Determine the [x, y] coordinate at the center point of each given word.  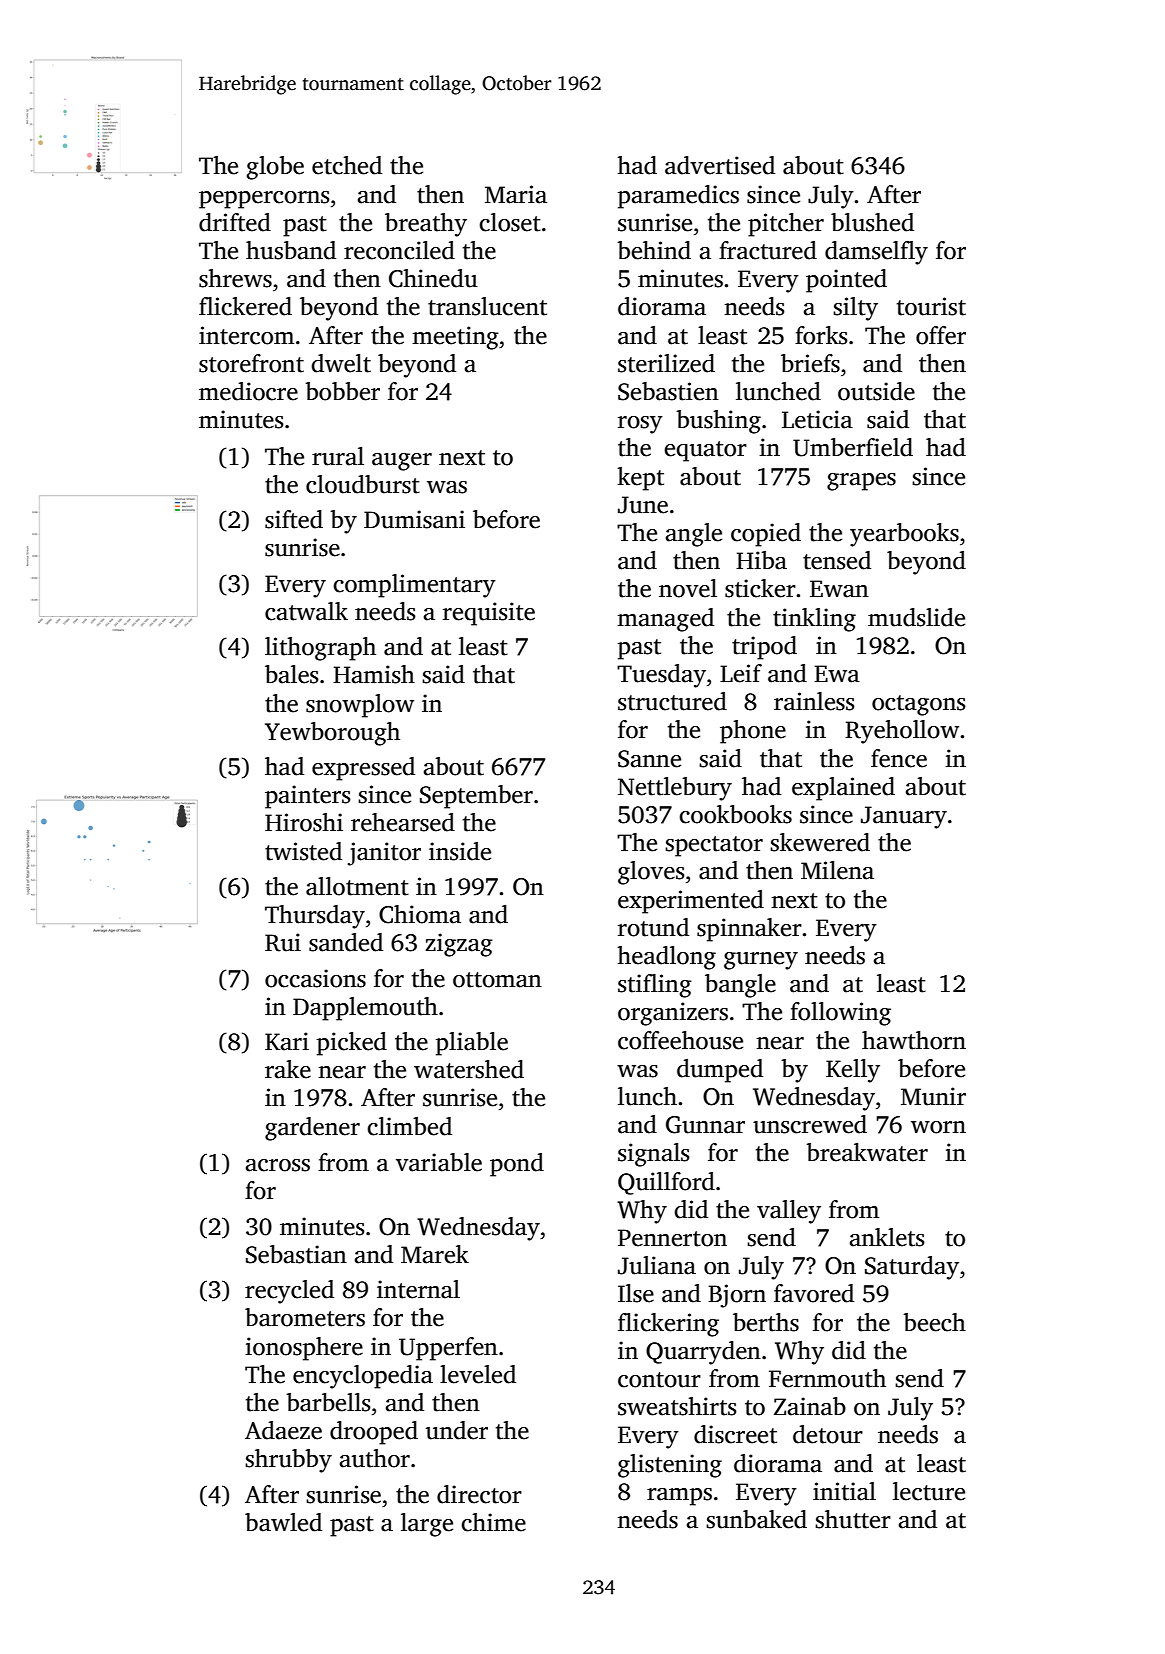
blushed [872, 222]
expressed [363, 769]
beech [934, 1322]
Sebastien [668, 391]
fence [899, 758]
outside [876, 391]
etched [347, 165]
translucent [487, 306]
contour [659, 1380]
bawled [283, 1522]
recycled [289, 1292]
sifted [294, 519]
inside [460, 851]
